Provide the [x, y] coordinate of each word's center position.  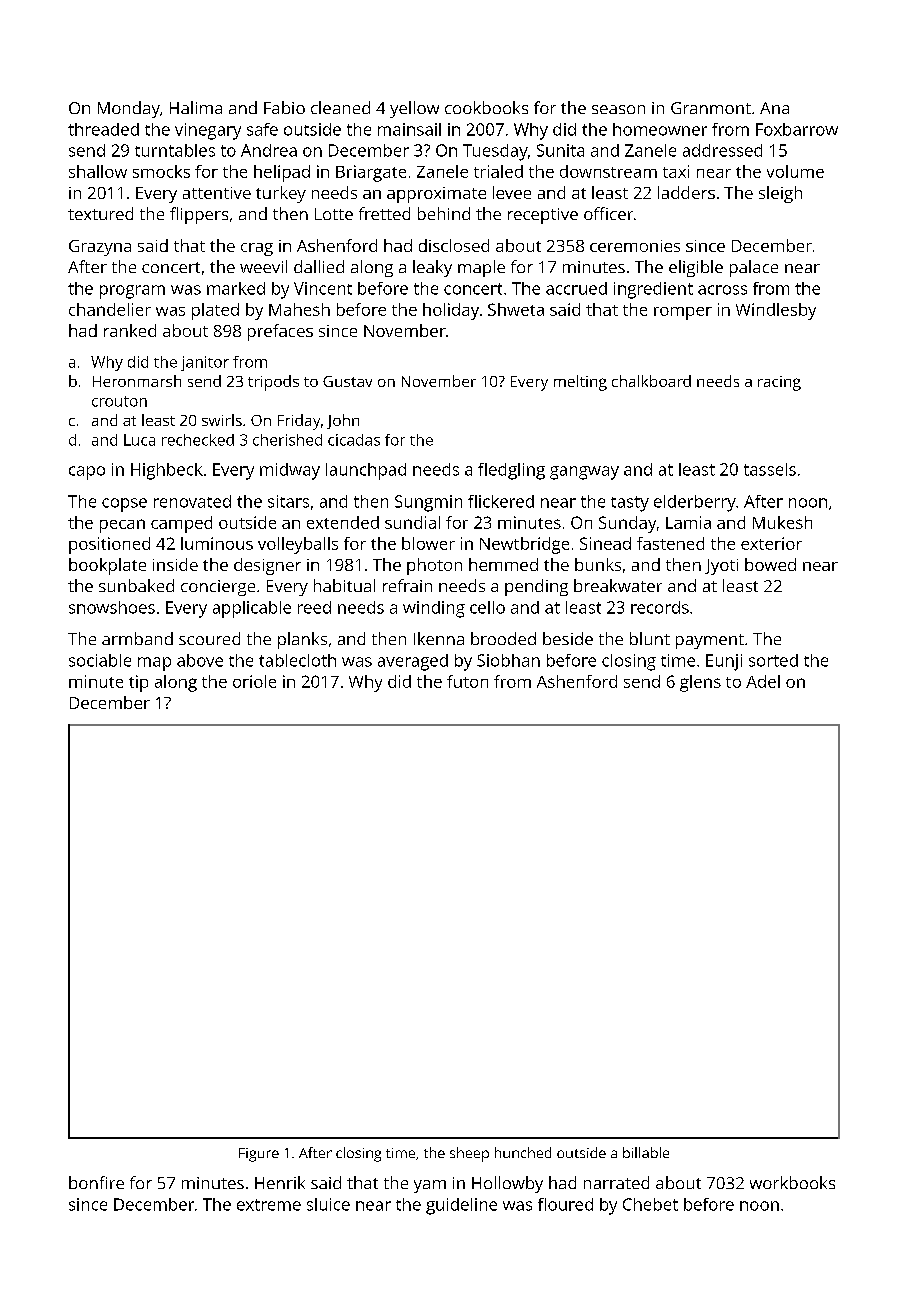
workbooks [792, 1182]
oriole [254, 681]
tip [138, 683]
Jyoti [721, 567]
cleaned [340, 107]
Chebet [650, 1204]
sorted [773, 660]
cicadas [354, 440]
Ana [774, 108]
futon [467, 681]
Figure [259, 1155]
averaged [413, 662]
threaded [103, 129]
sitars [288, 501]
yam [430, 1186]
